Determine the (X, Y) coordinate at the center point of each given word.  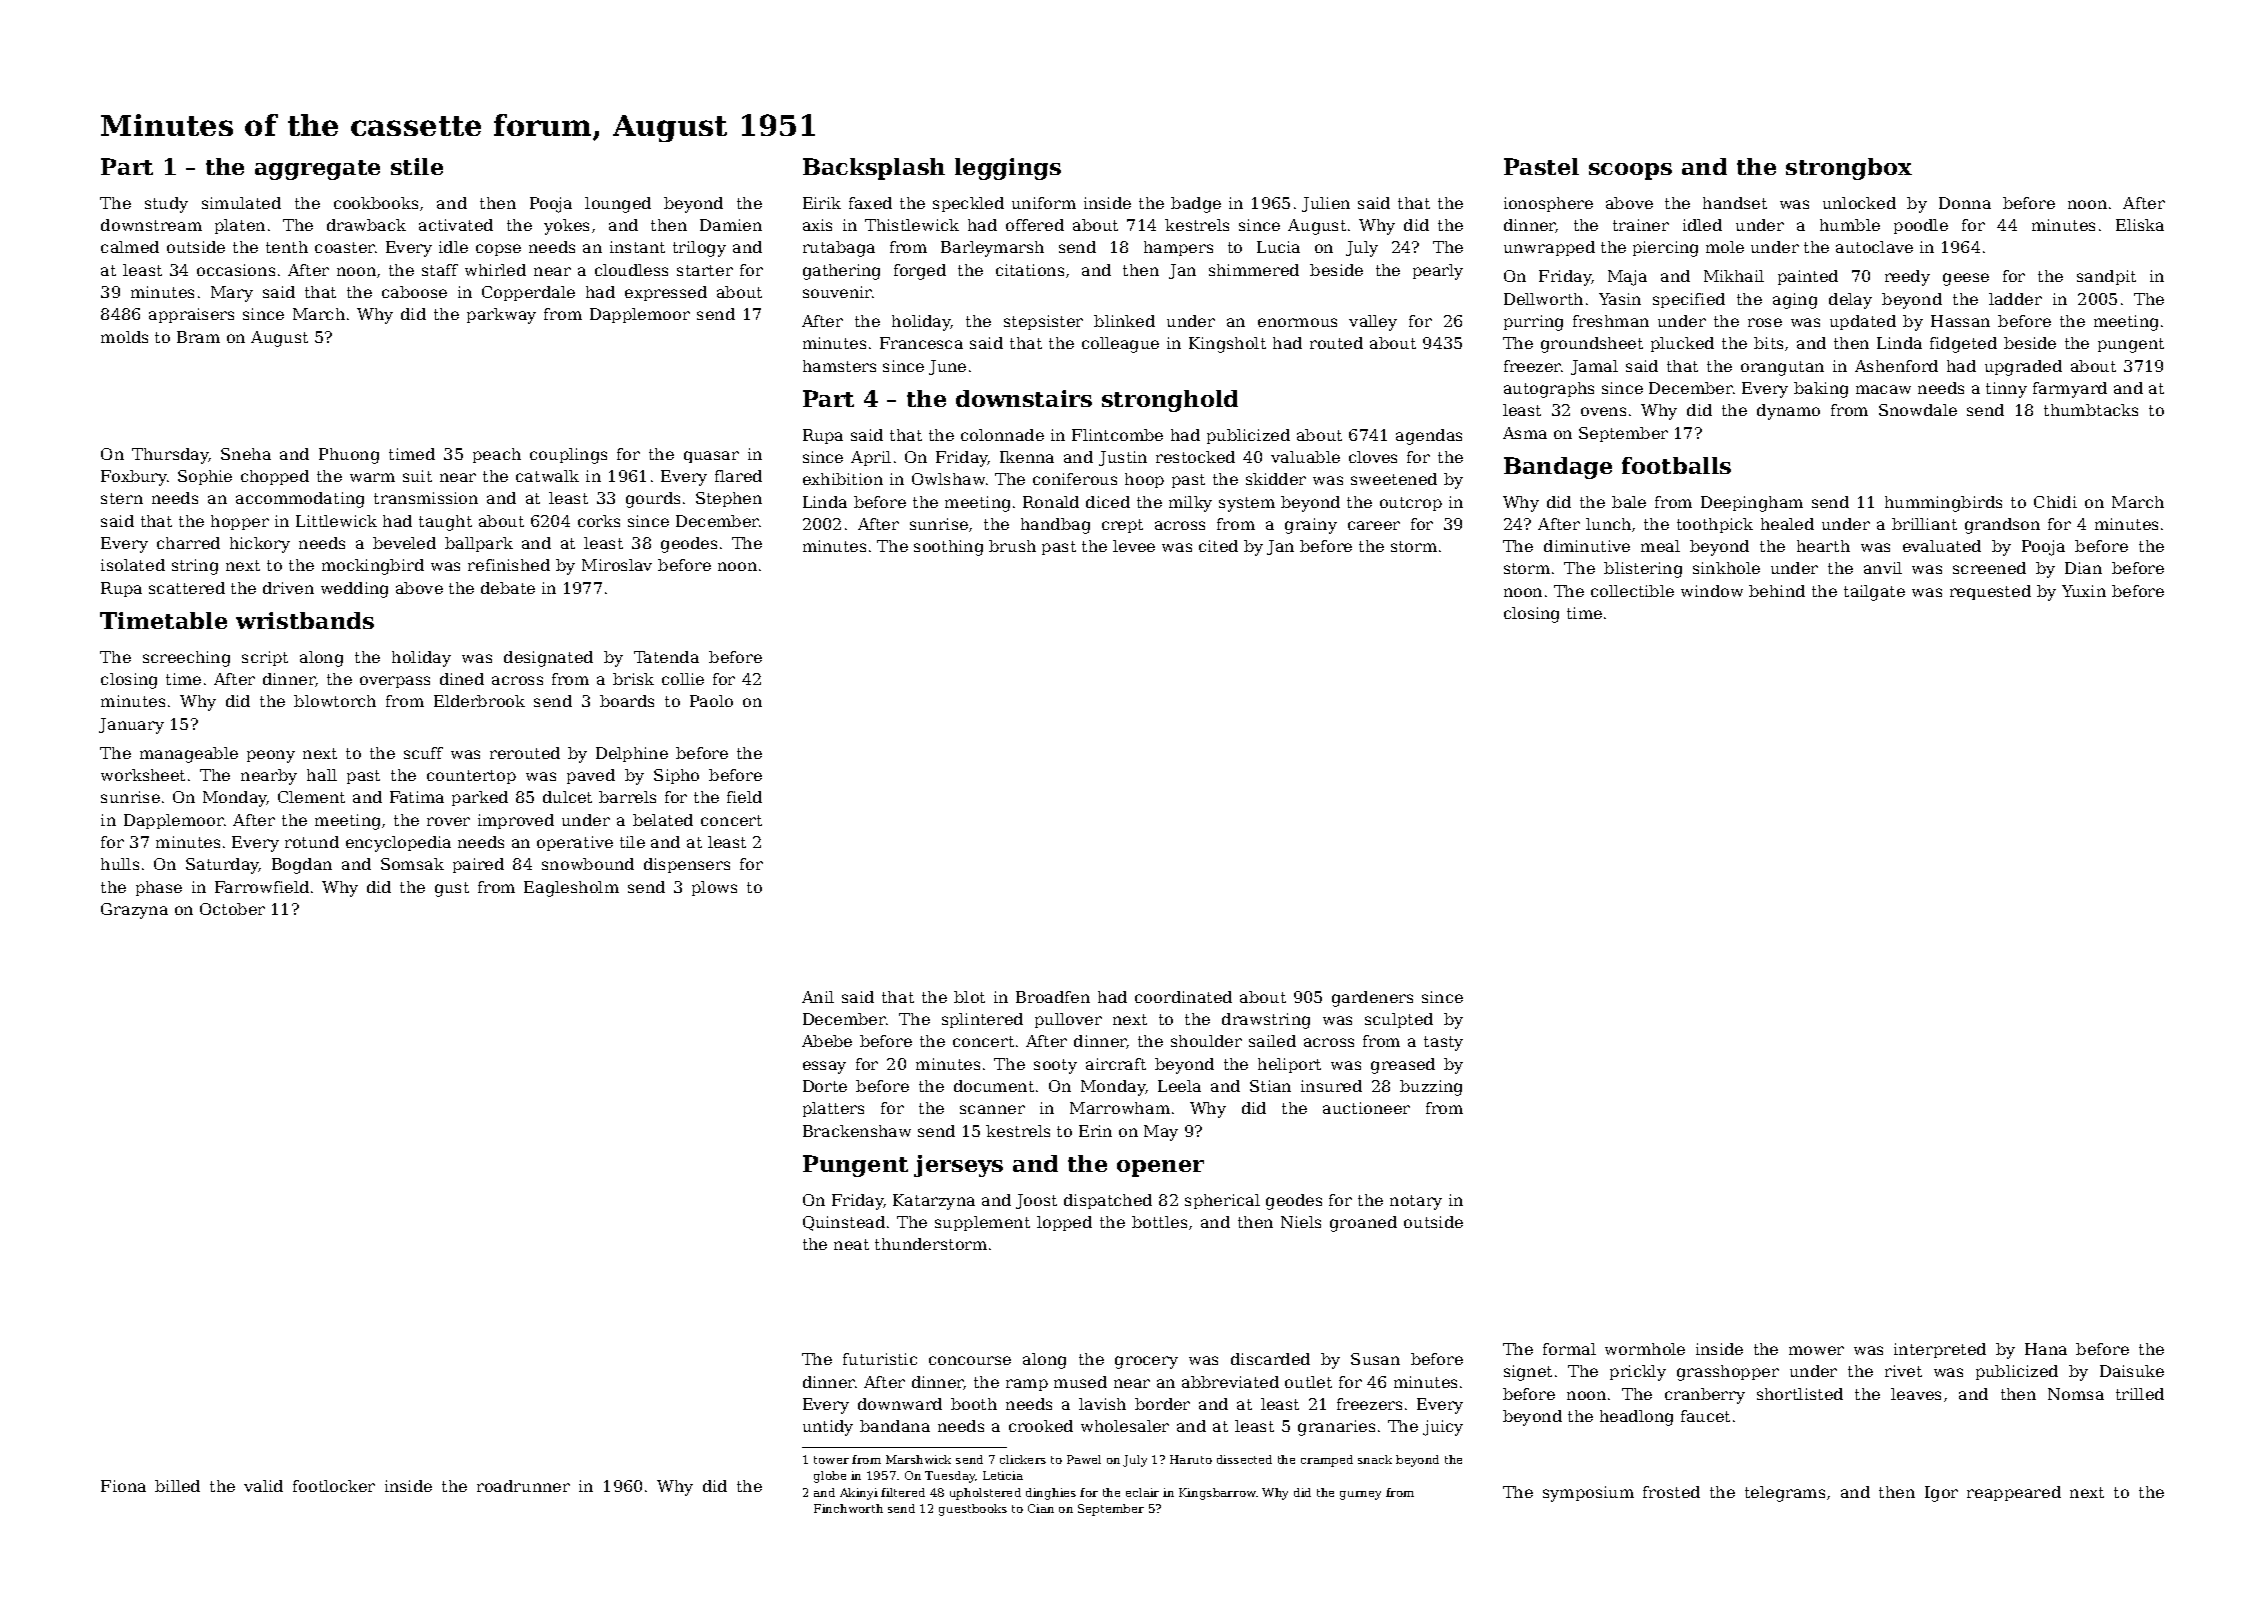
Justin (1123, 458)
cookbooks (376, 203)
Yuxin (2084, 591)
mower (1816, 1350)
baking (1821, 390)
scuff (423, 753)
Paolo (711, 701)
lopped (1064, 1223)
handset (1735, 203)
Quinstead (844, 1223)
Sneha (246, 454)
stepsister (1043, 322)
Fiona (123, 1486)
